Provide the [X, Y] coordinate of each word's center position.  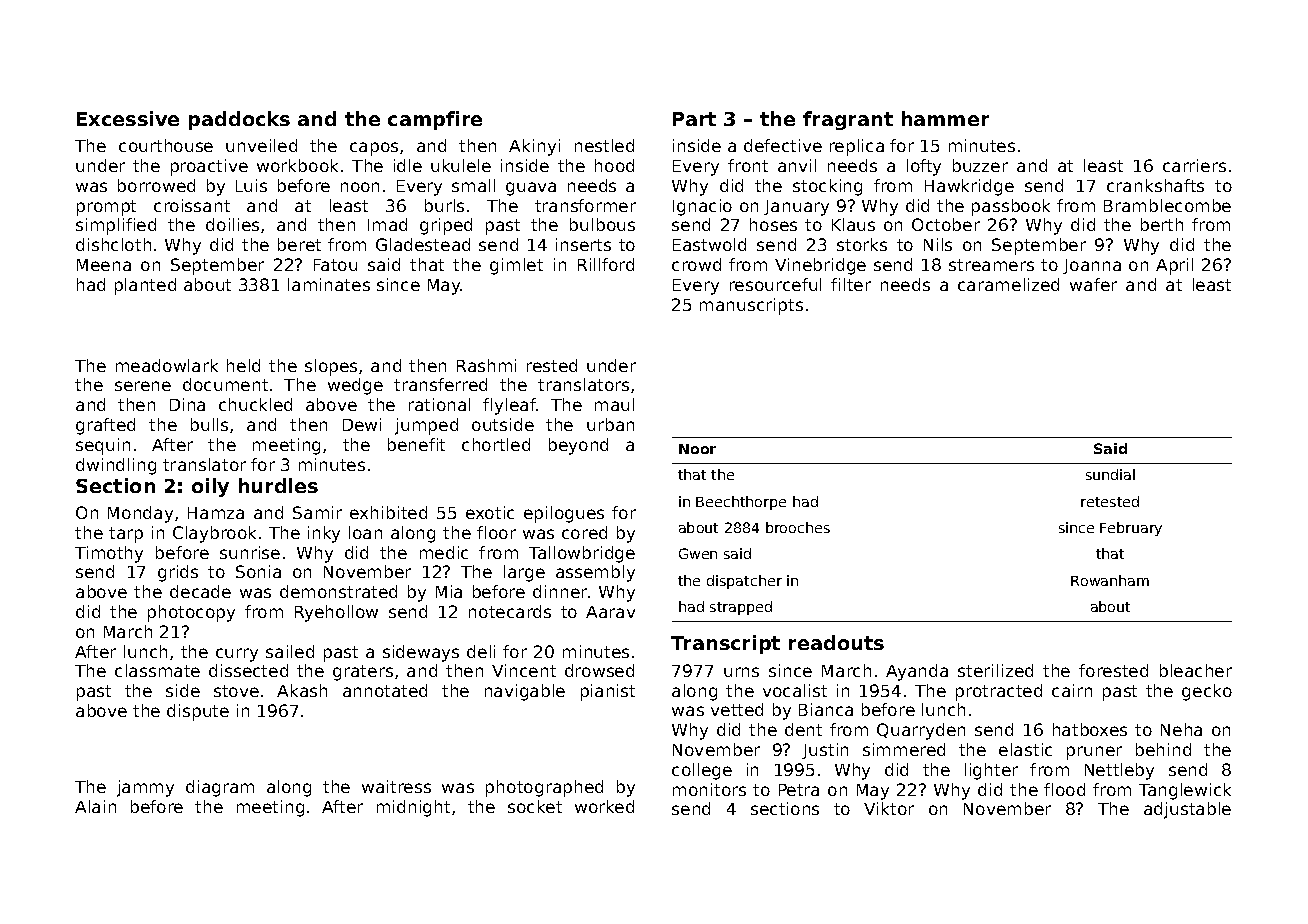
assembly [595, 573]
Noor [697, 449]
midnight [413, 808]
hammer [945, 118]
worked [604, 806]
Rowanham [1110, 580]
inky [324, 534]
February [1131, 529]
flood [1064, 789]
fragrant [848, 120]
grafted [105, 426]
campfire [435, 120]
